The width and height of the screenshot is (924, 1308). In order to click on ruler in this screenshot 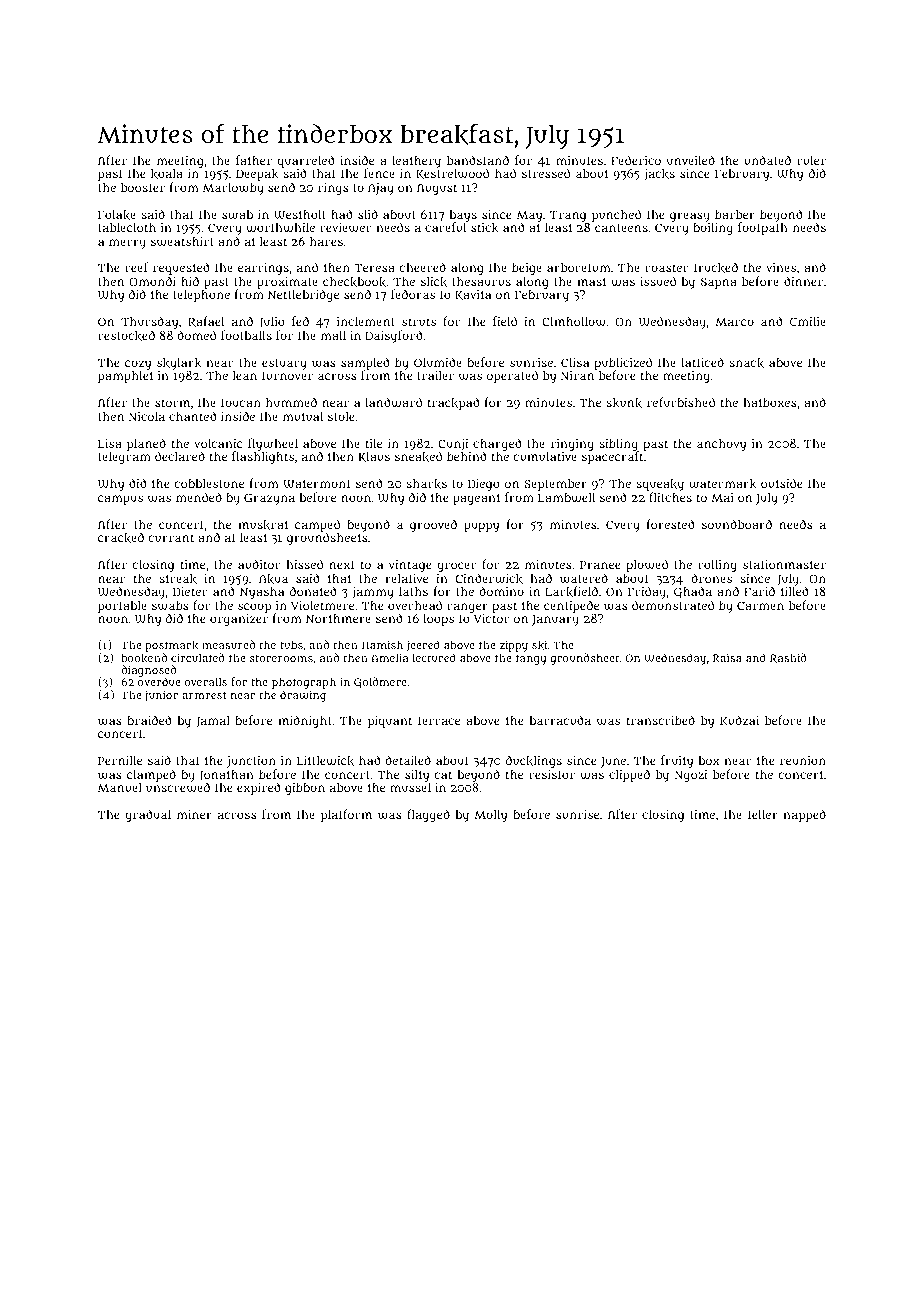, I will do `click(811, 160)`.
